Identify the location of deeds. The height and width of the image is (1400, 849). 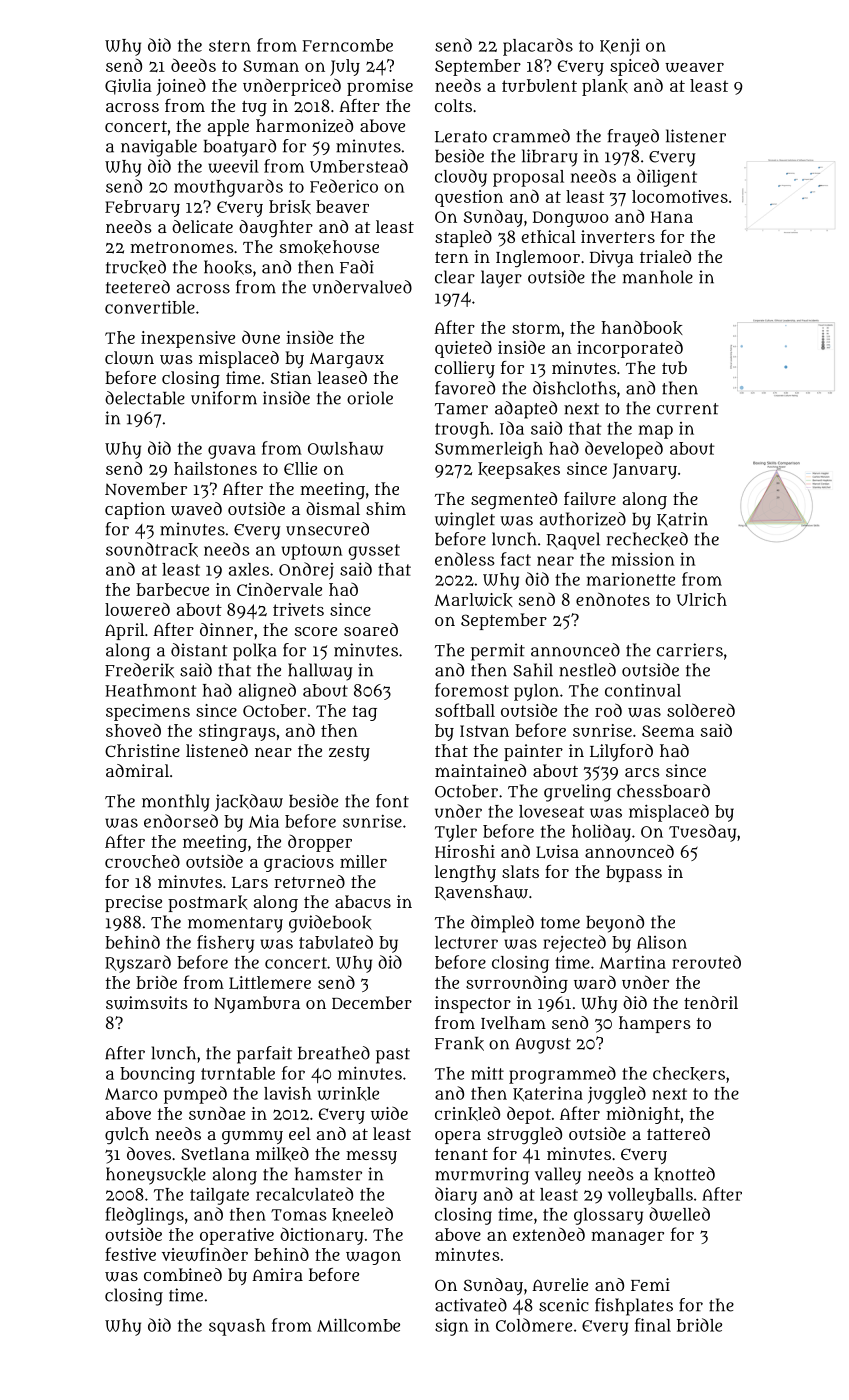
(193, 65).
